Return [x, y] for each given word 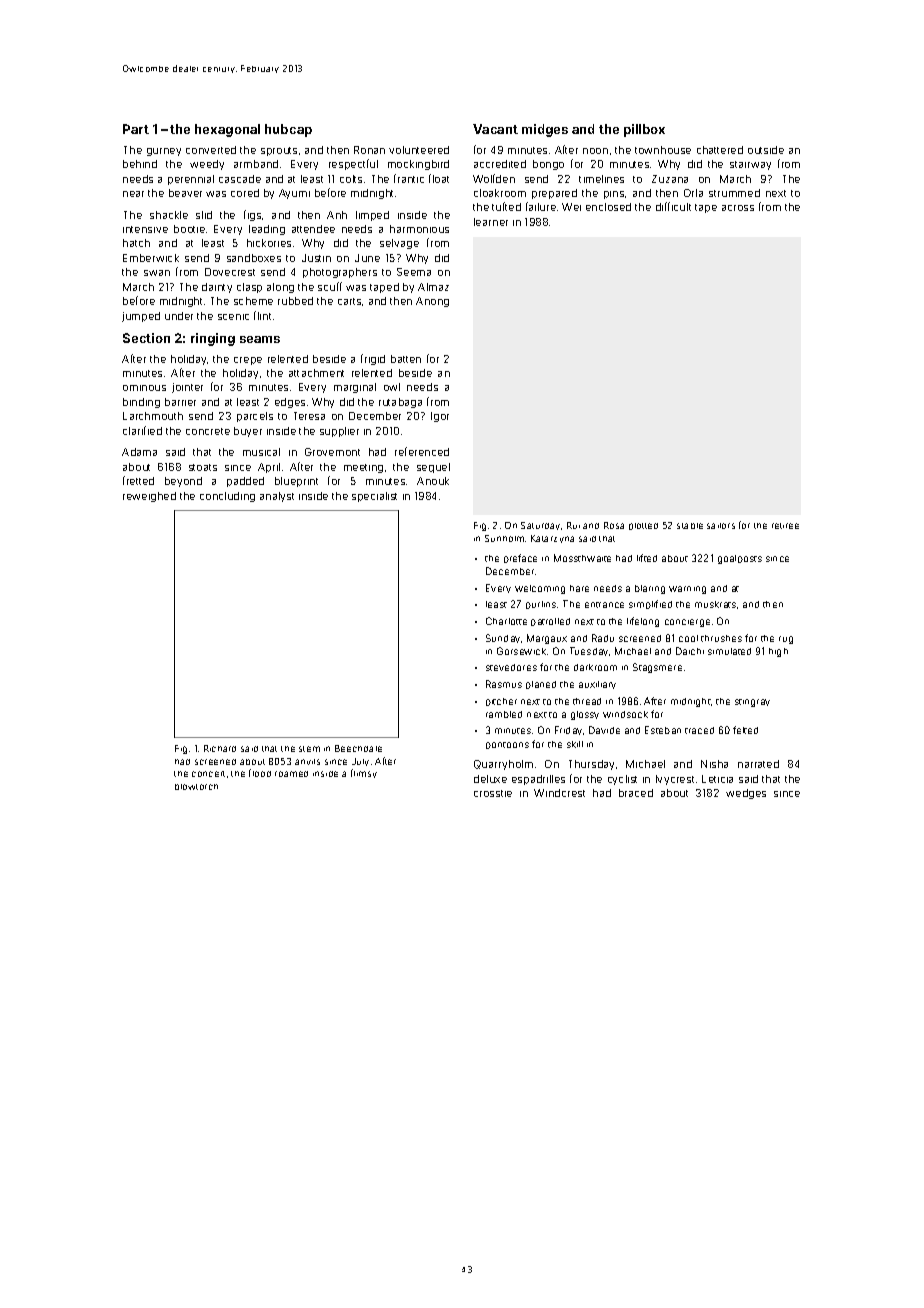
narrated [758, 764]
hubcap [288, 130]
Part [136, 129]
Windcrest [559, 793]
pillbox [644, 130]
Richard [220, 748]
